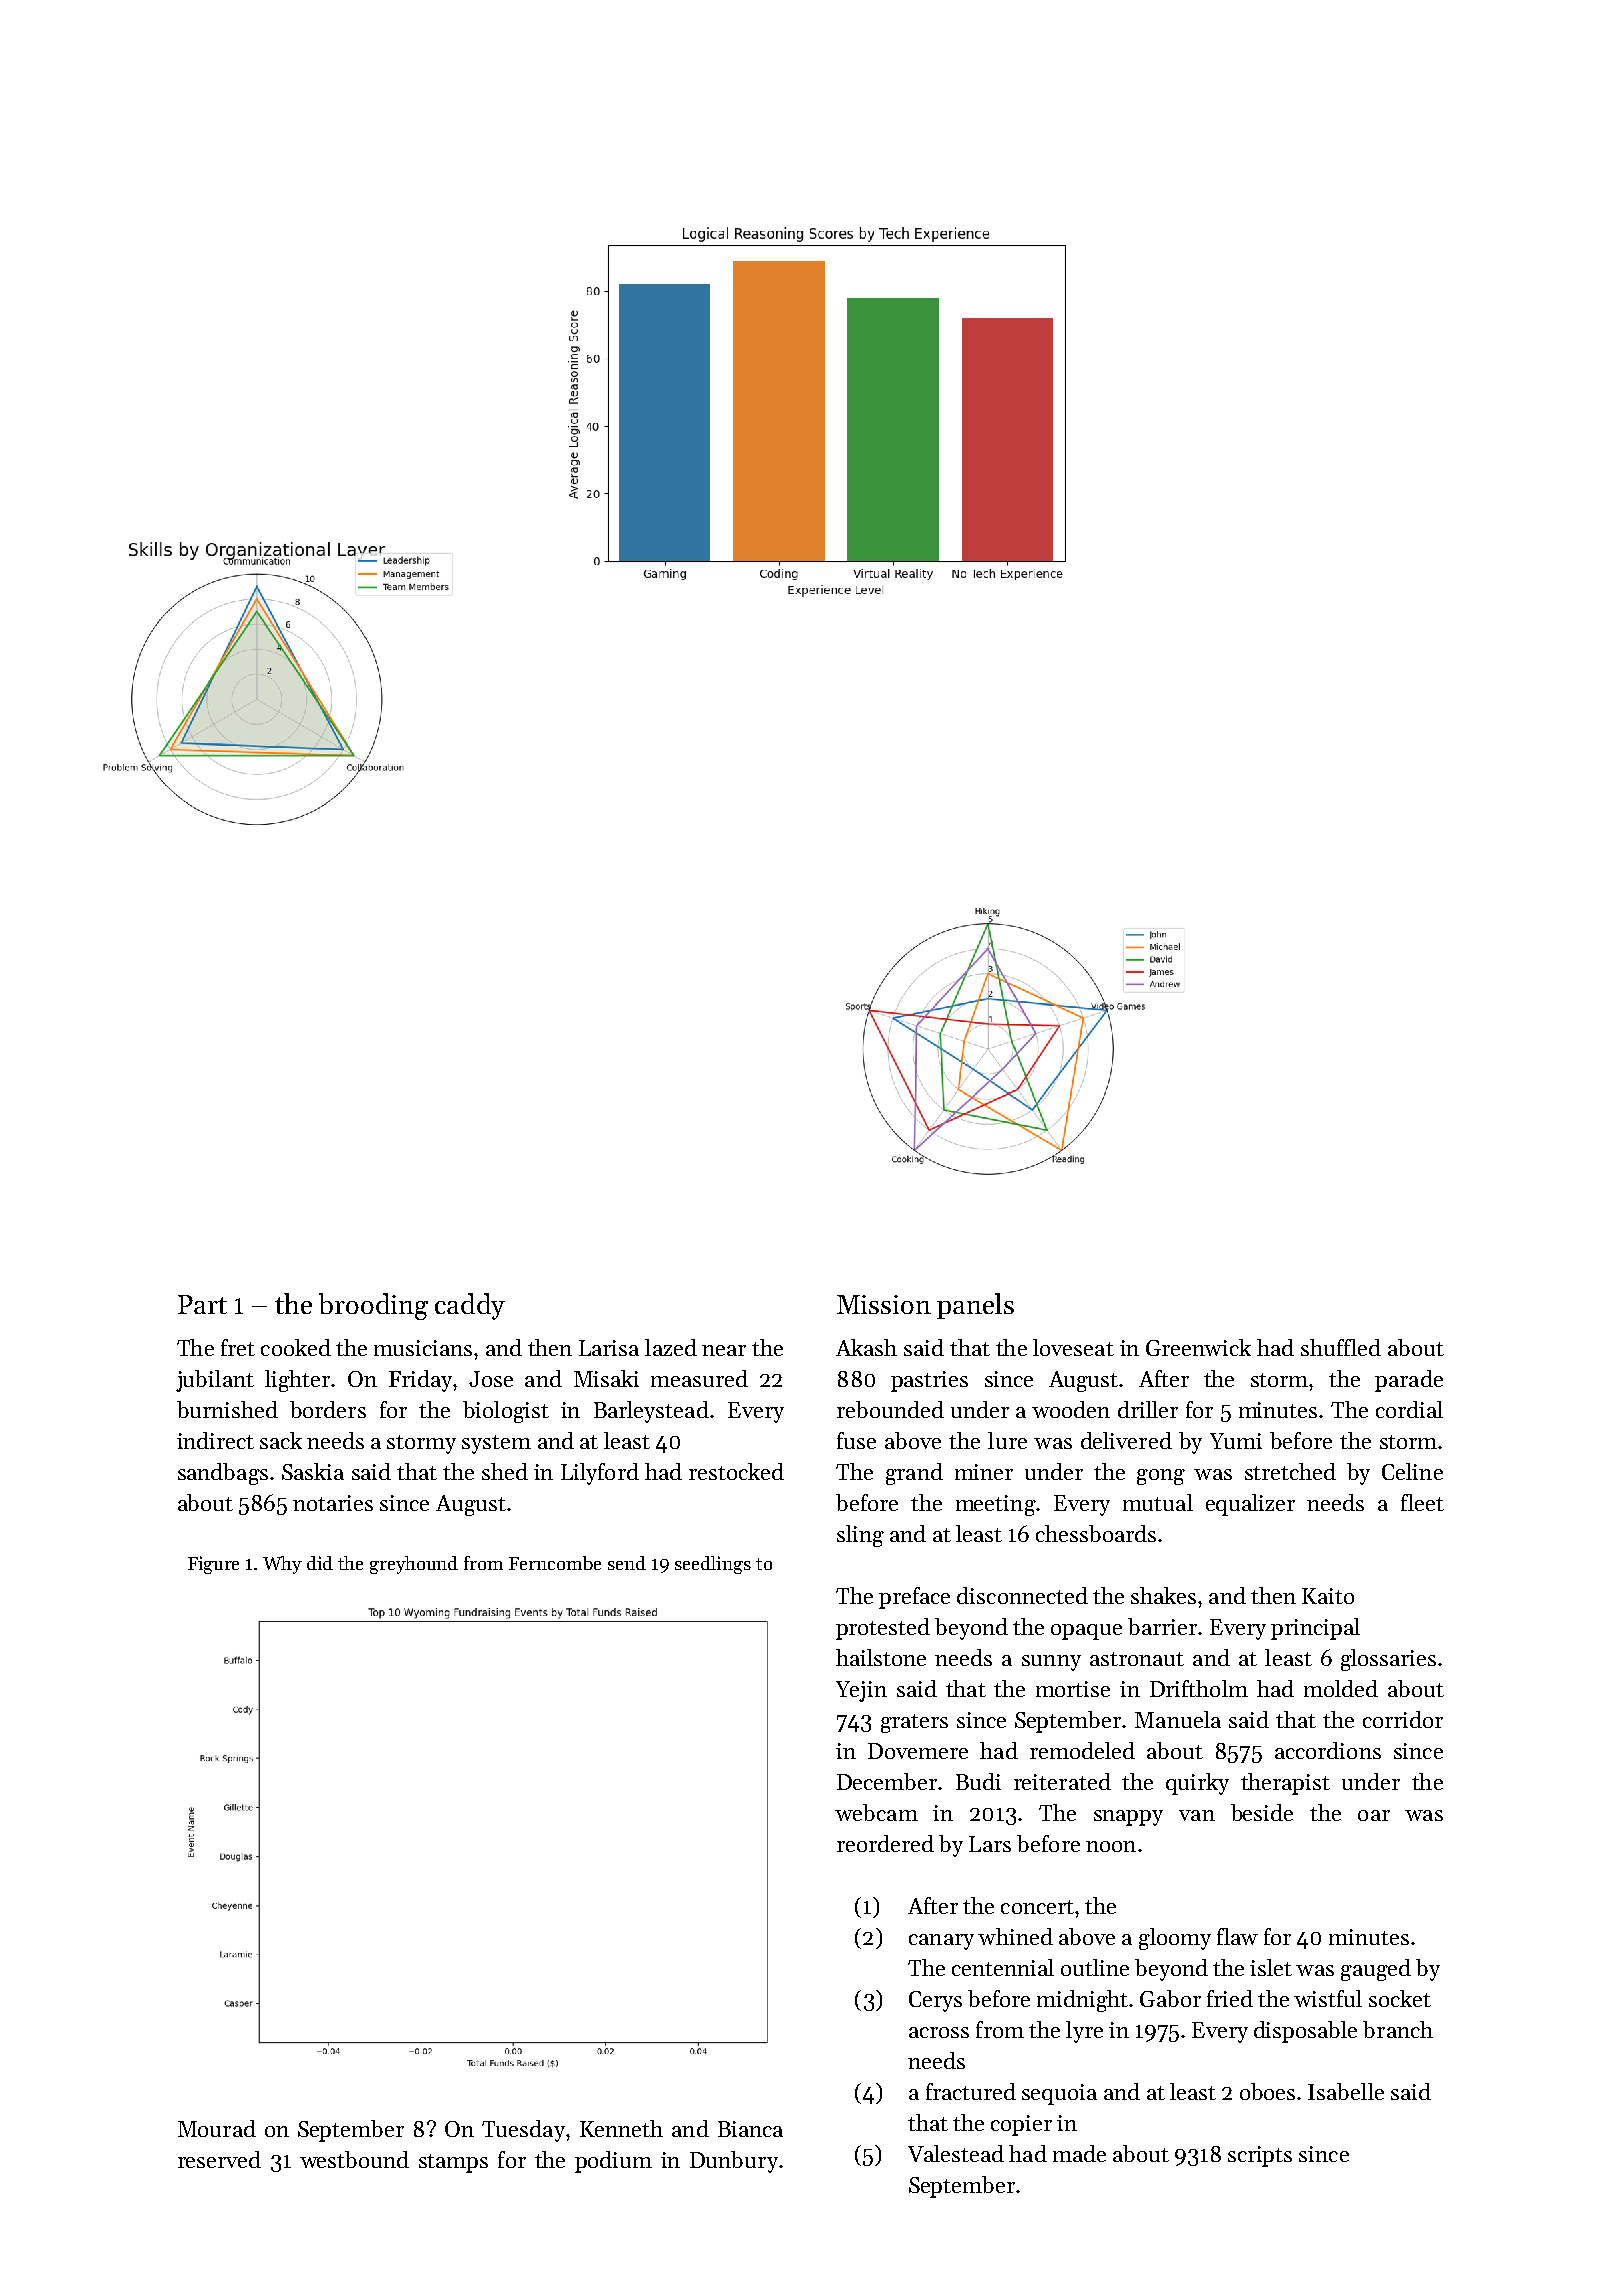  Describe the element at coordinates (941, 1942) in the image. I see `canary` at that location.
